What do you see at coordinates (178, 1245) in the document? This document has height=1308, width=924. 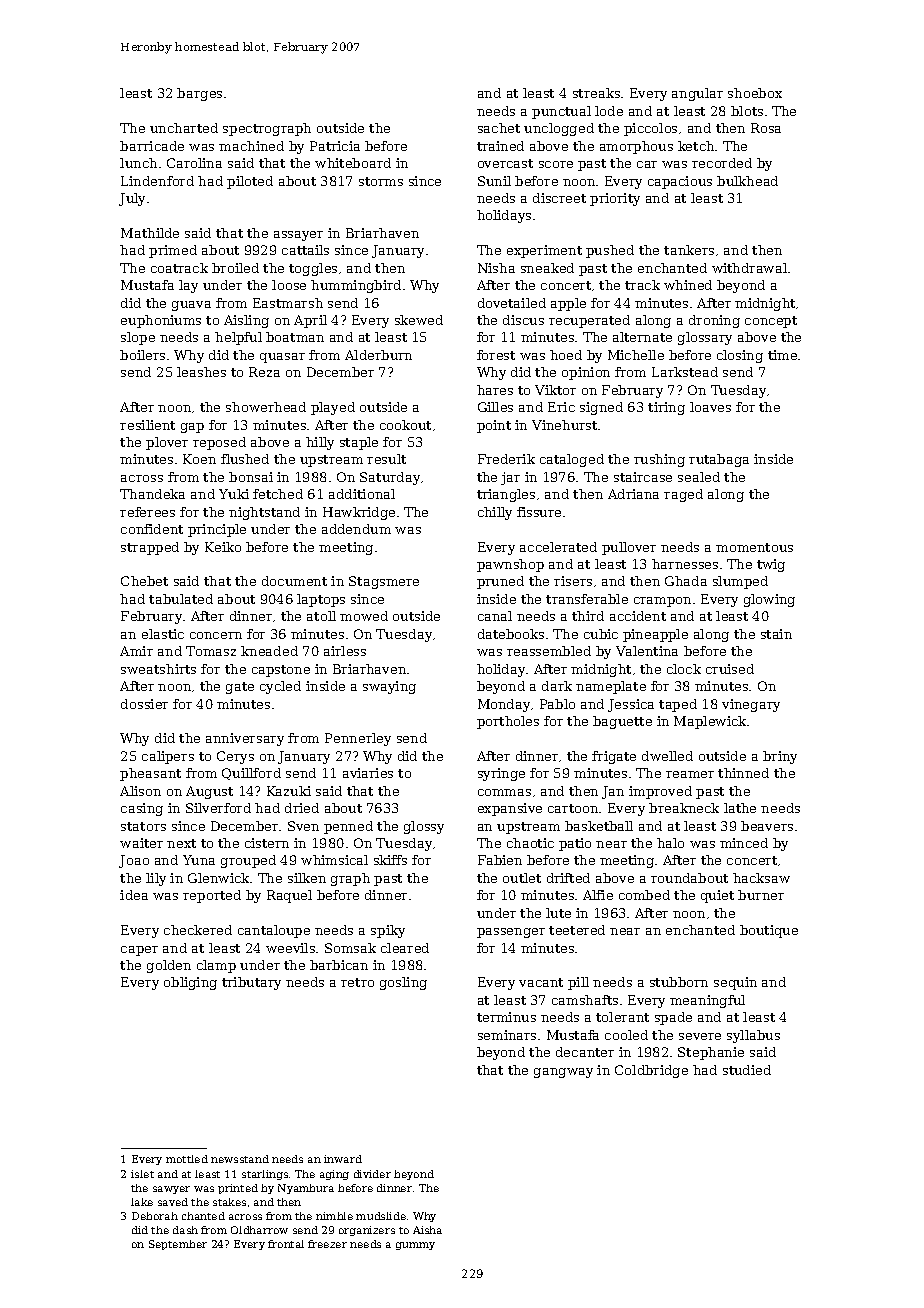 I see `September` at bounding box center [178, 1245].
